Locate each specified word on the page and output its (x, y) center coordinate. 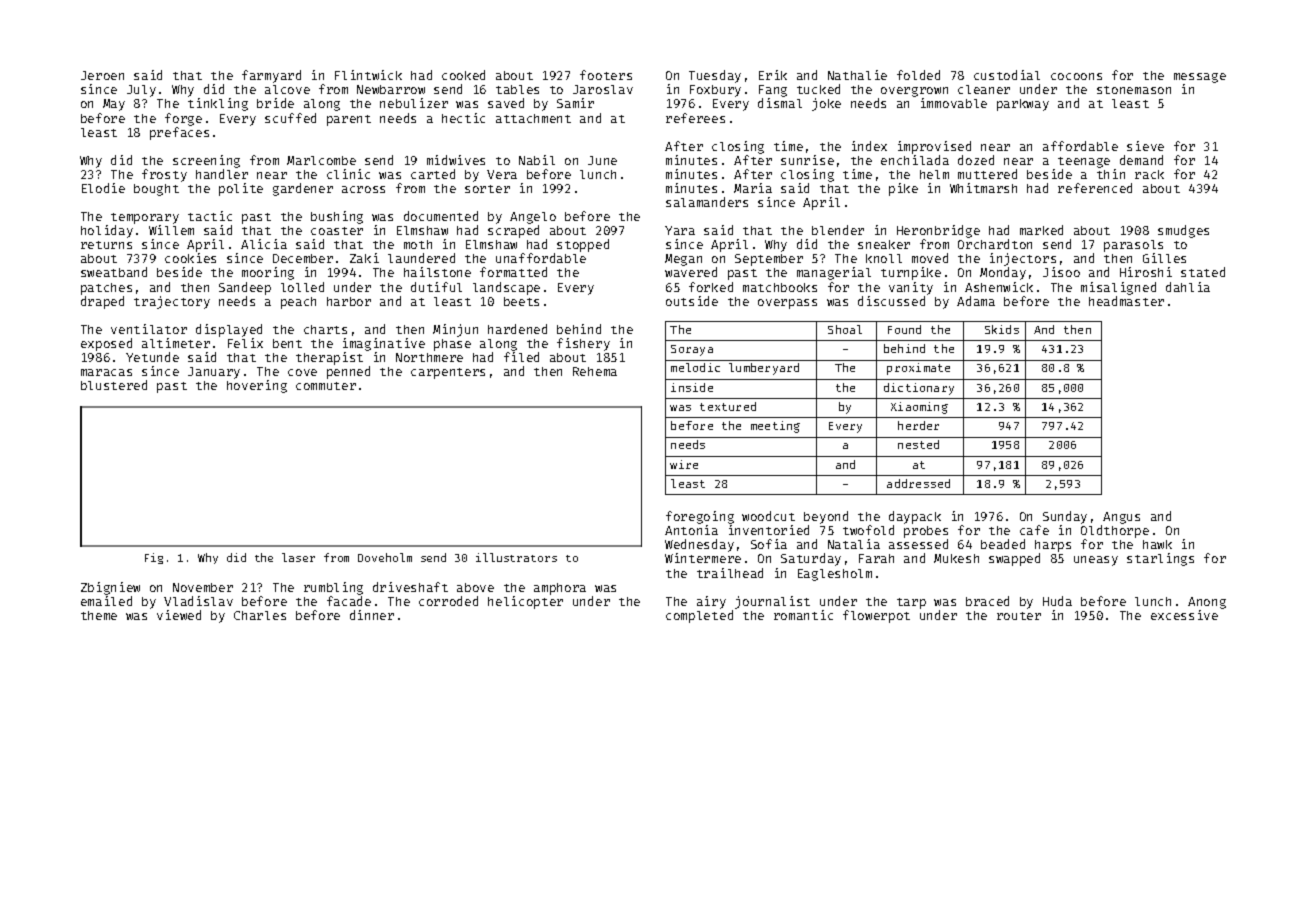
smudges (1183, 231)
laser (298, 557)
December (303, 258)
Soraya (692, 350)
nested (918, 444)
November (203, 587)
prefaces (179, 133)
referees (695, 118)
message (1200, 78)
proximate (918, 369)
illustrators (516, 557)
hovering (257, 386)
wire (684, 464)
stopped (583, 245)
